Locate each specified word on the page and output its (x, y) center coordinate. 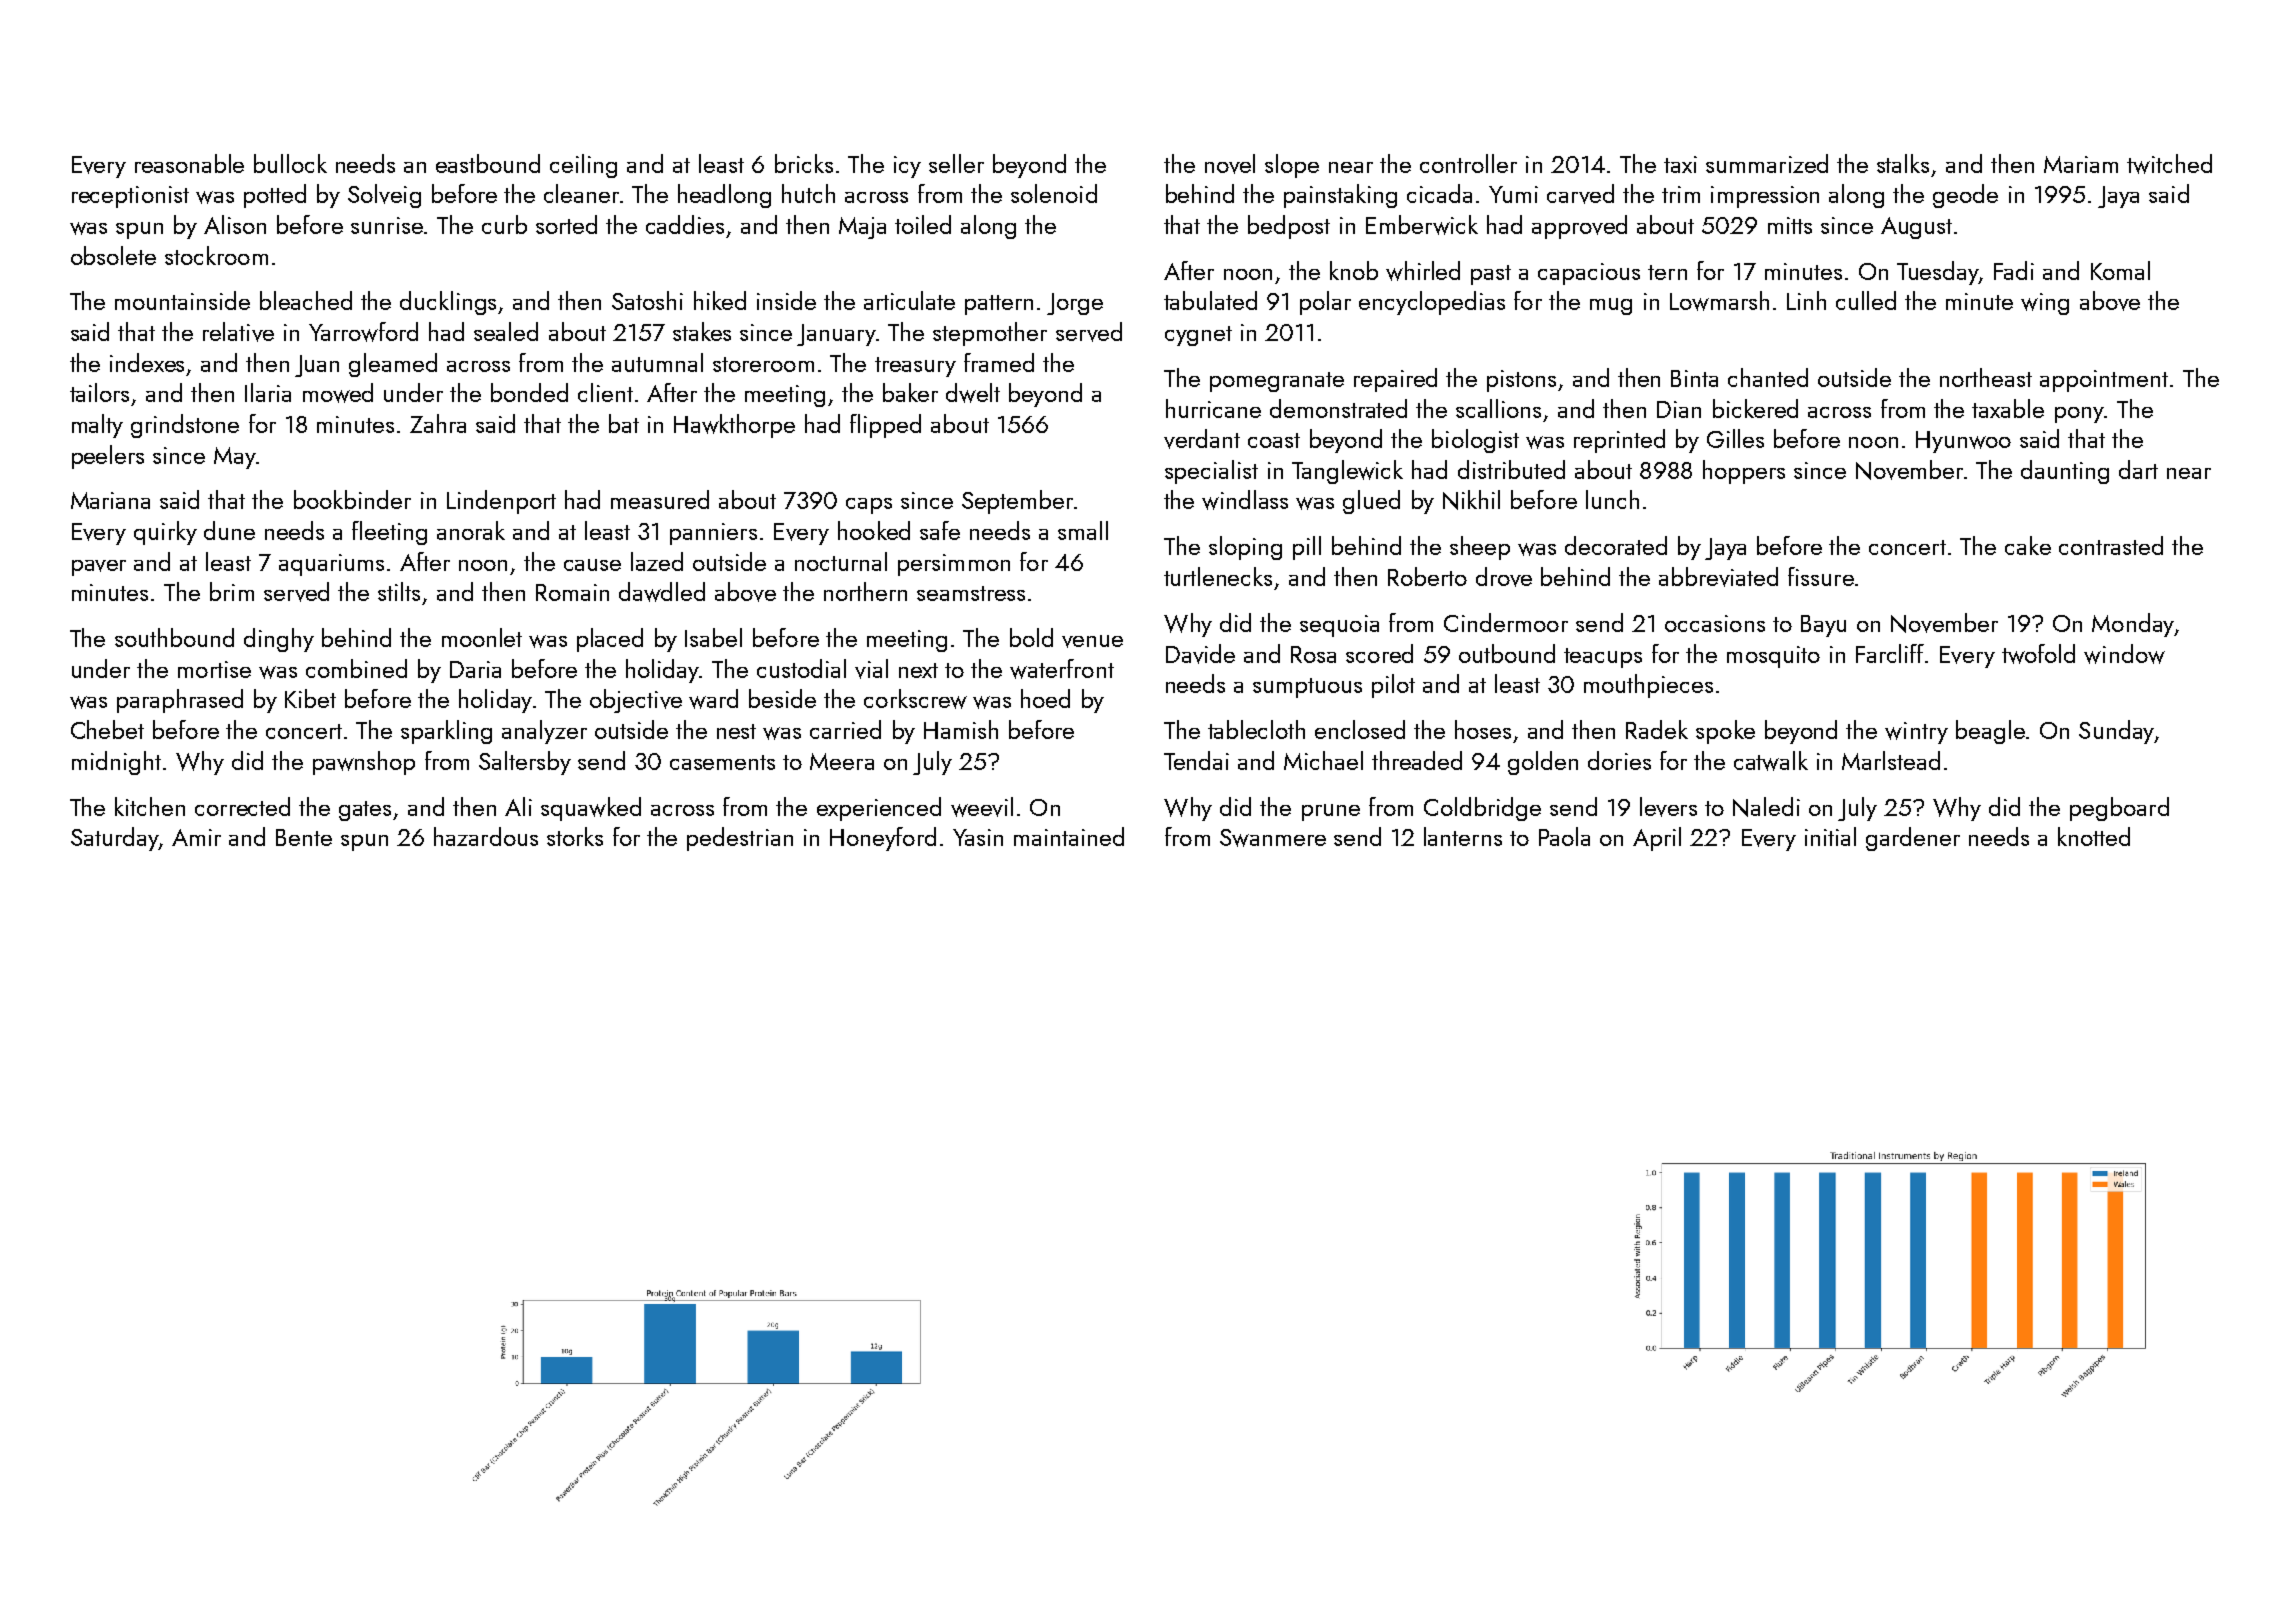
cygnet (1198, 336)
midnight (116, 763)
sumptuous (1307, 688)
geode (1965, 196)
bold (1031, 637)
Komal (2120, 270)
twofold (2038, 654)
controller (1468, 163)
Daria (475, 669)
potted (275, 196)
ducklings (449, 303)
